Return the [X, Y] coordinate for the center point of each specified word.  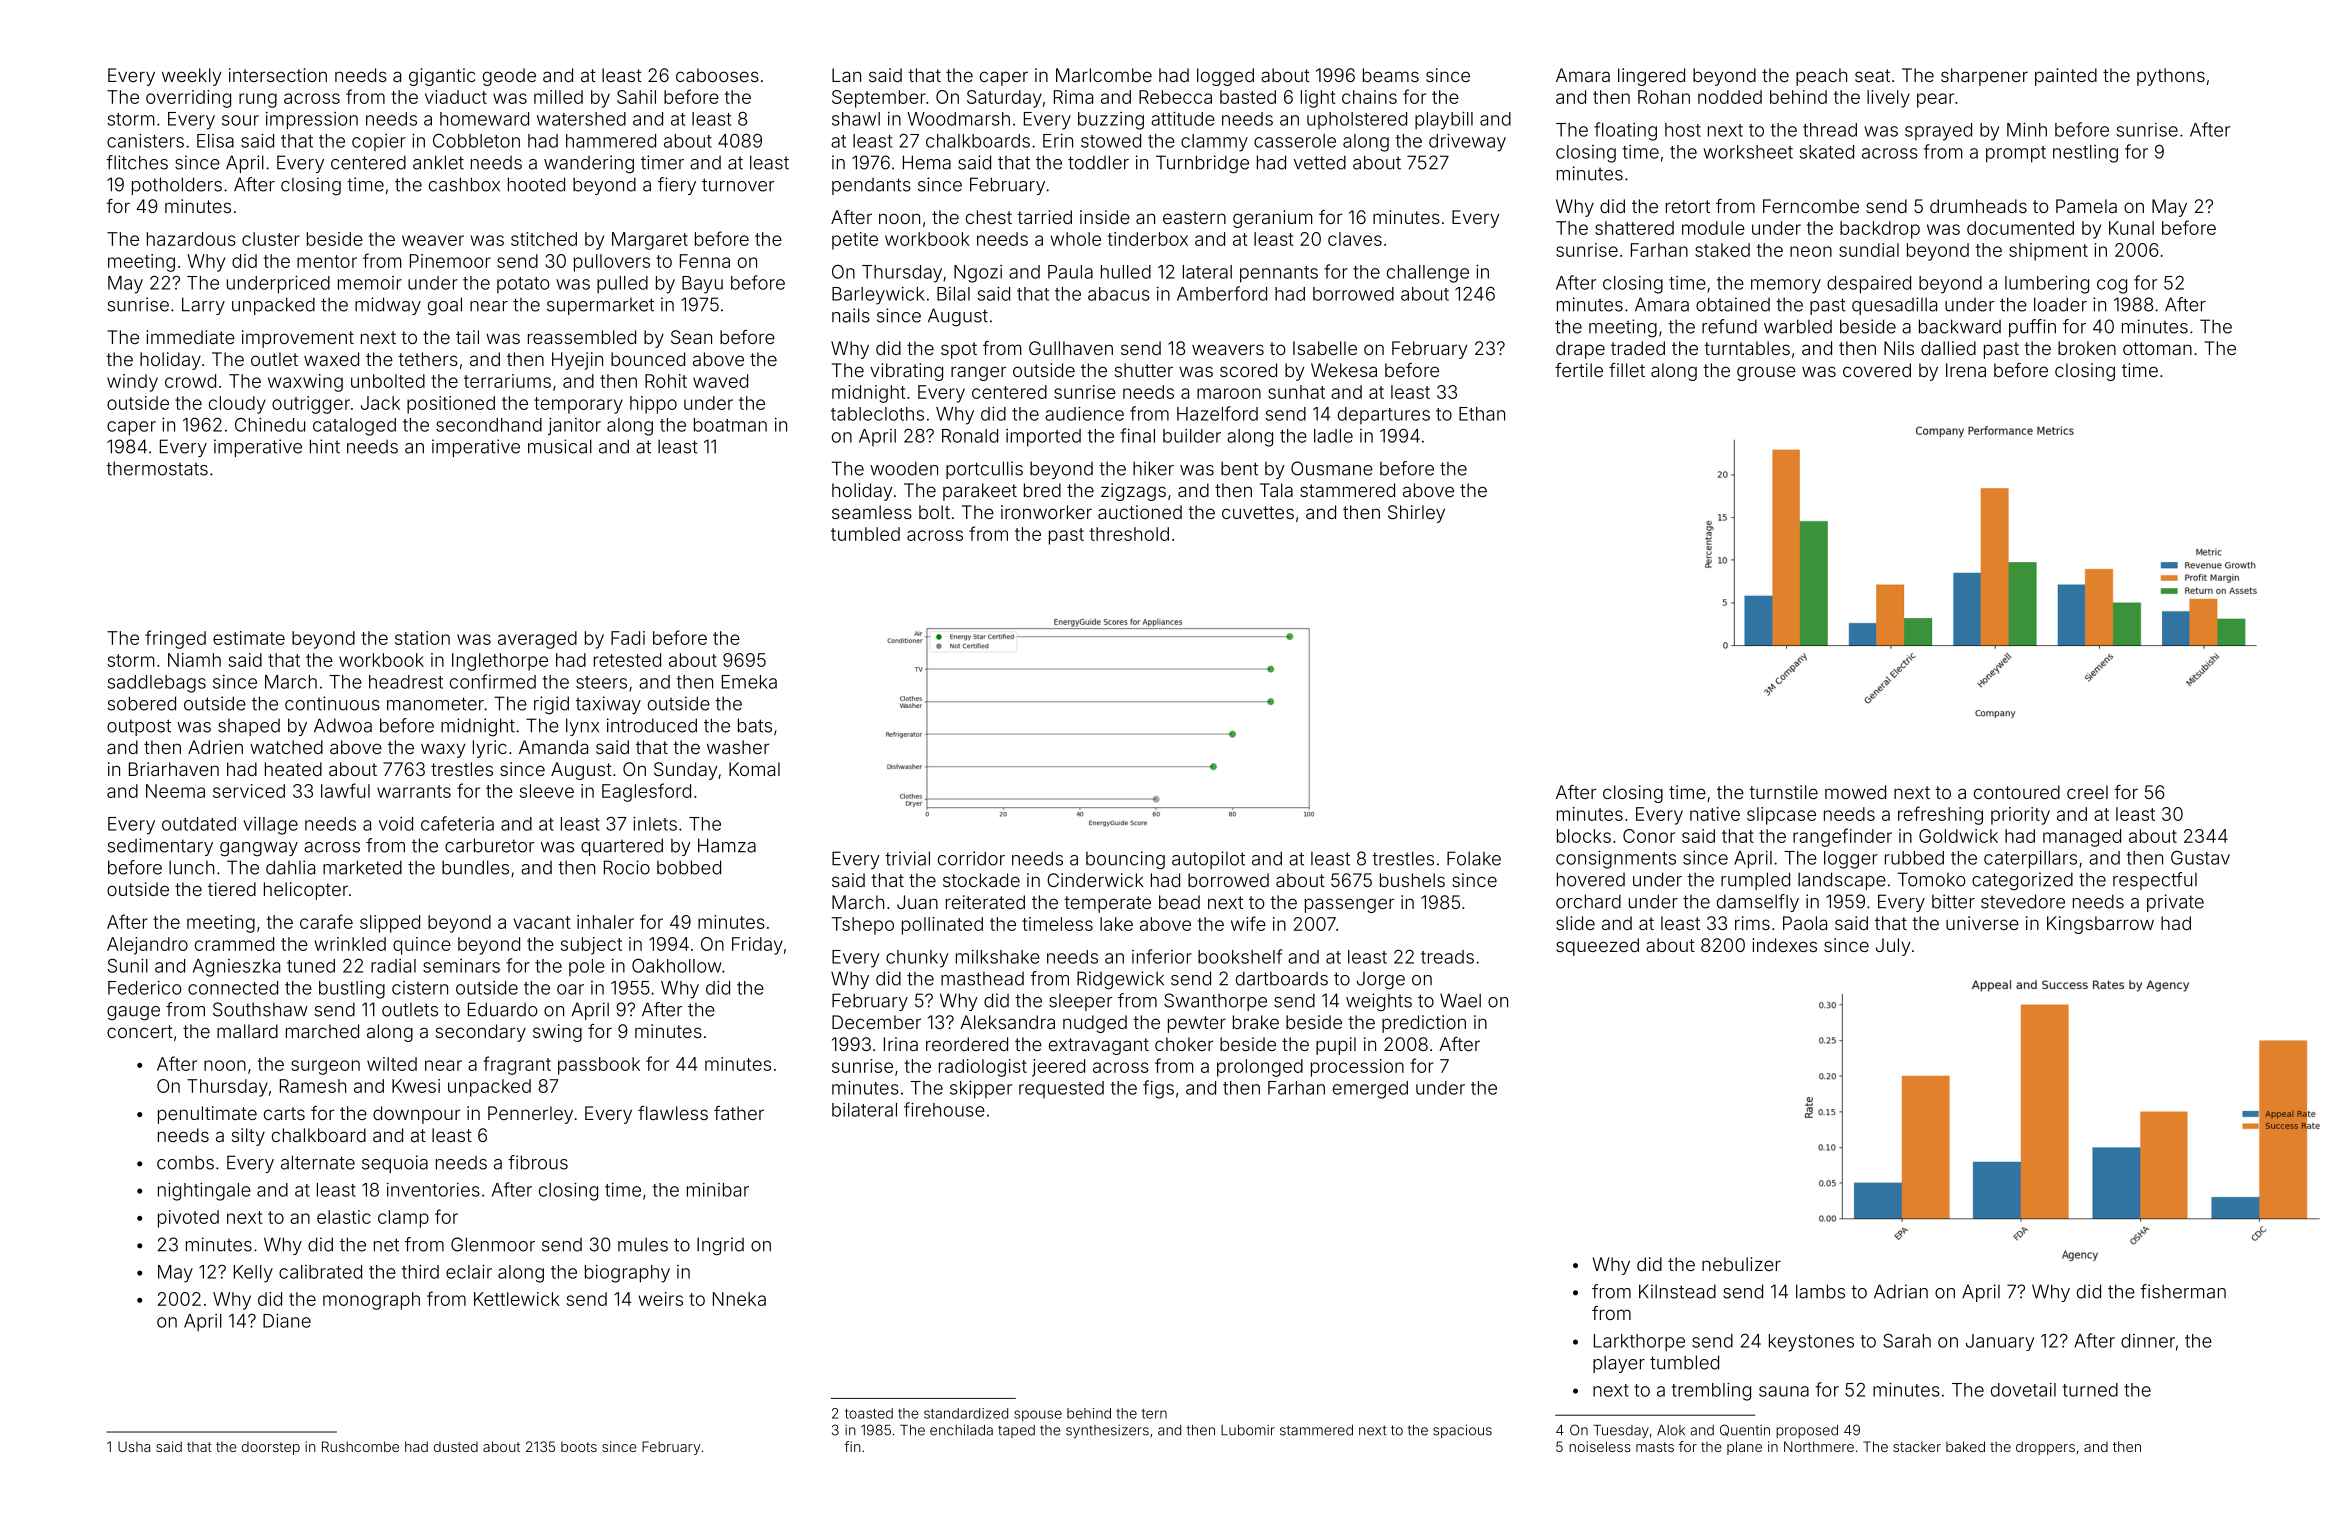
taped [1016, 1431]
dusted [456, 1447]
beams [1391, 75]
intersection [278, 75]
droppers [2045, 1448]
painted [2066, 77]
